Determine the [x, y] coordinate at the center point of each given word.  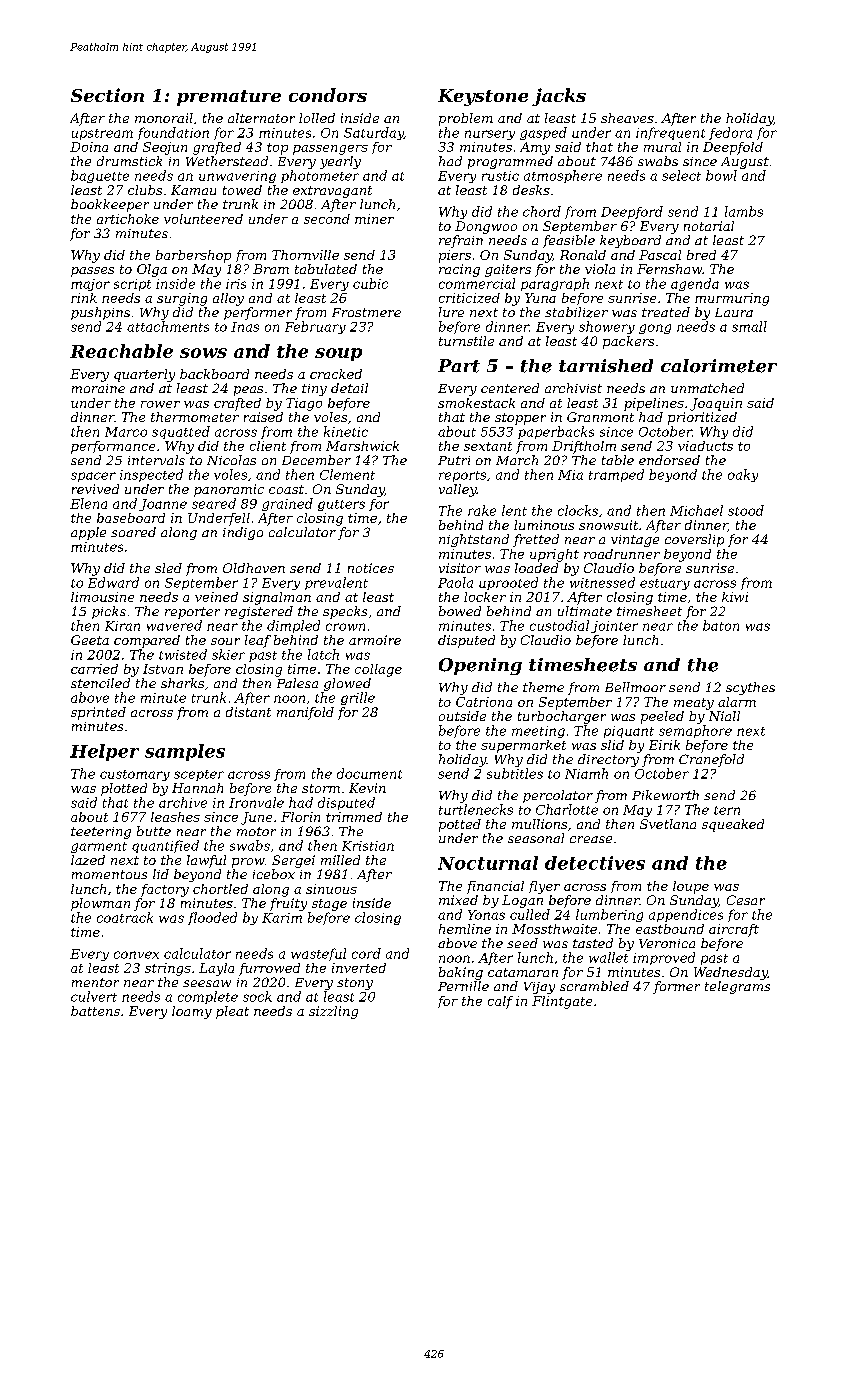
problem [466, 119]
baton [721, 625]
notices [371, 568]
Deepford [632, 212]
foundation [173, 133]
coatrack [125, 917]
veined [216, 597]
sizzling [333, 1012]
